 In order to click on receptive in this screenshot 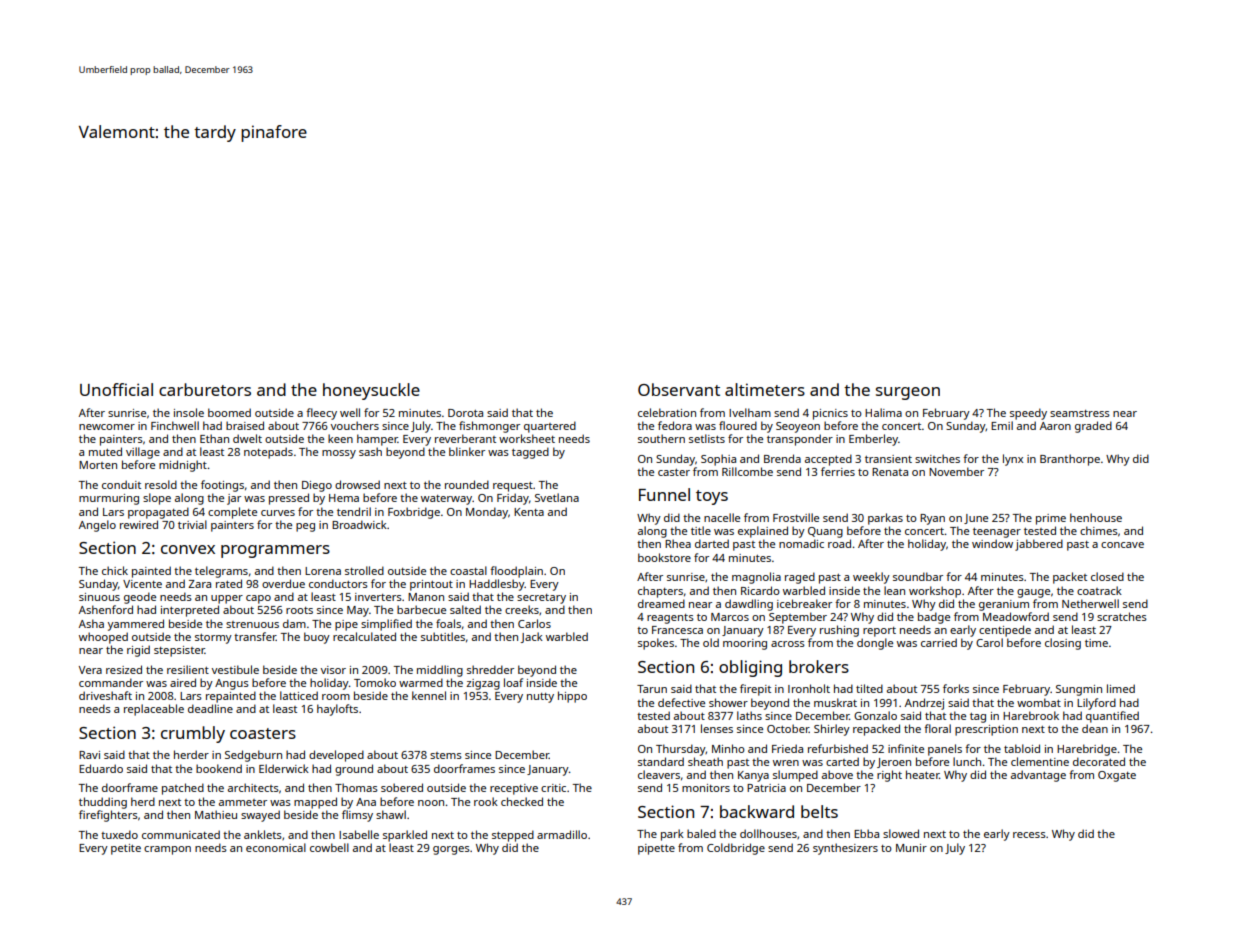, I will do `click(514, 789)`.
